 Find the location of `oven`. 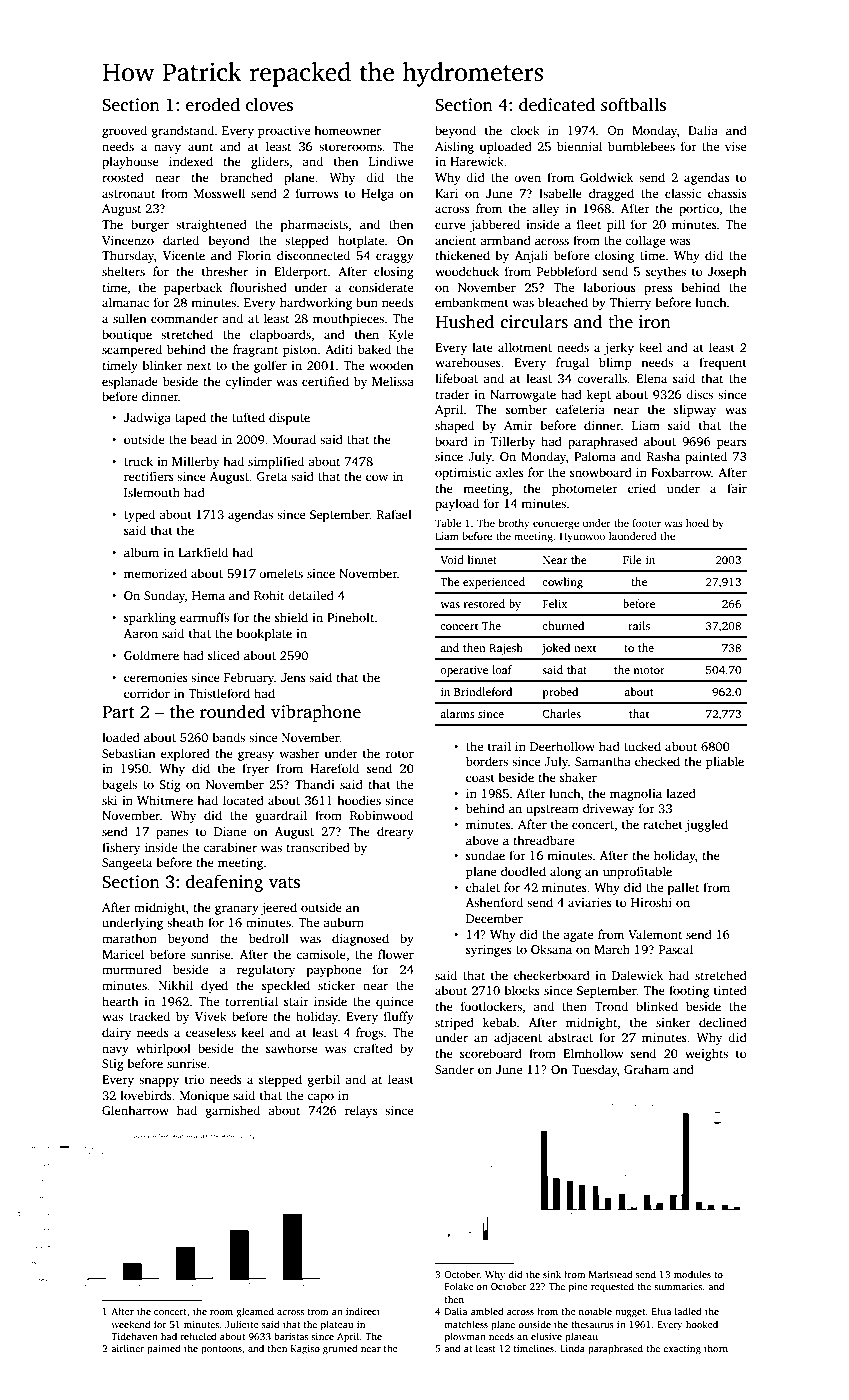

oven is located at coordinates (527, 178).
